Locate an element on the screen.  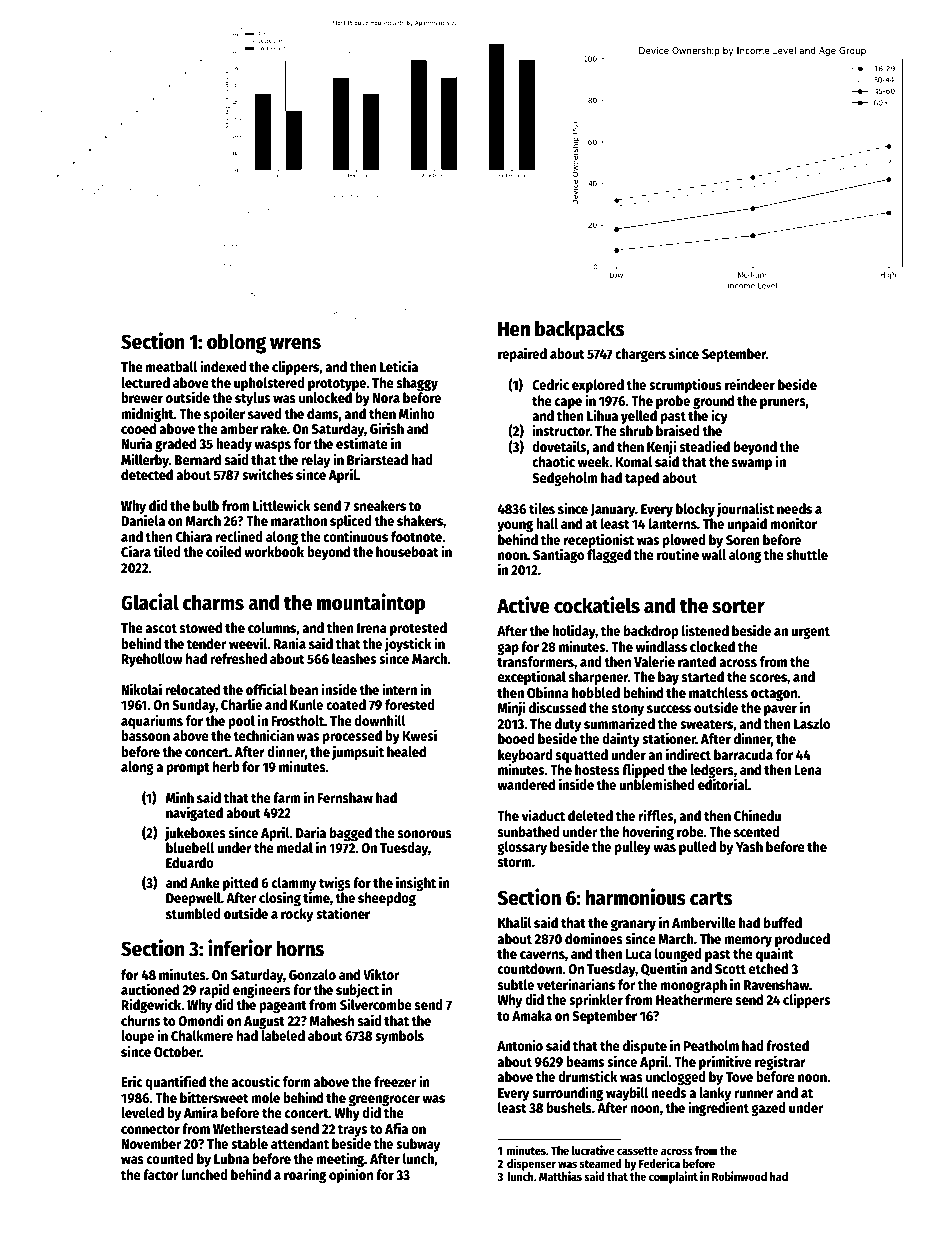
charms is located at coordinates (213, 602).
